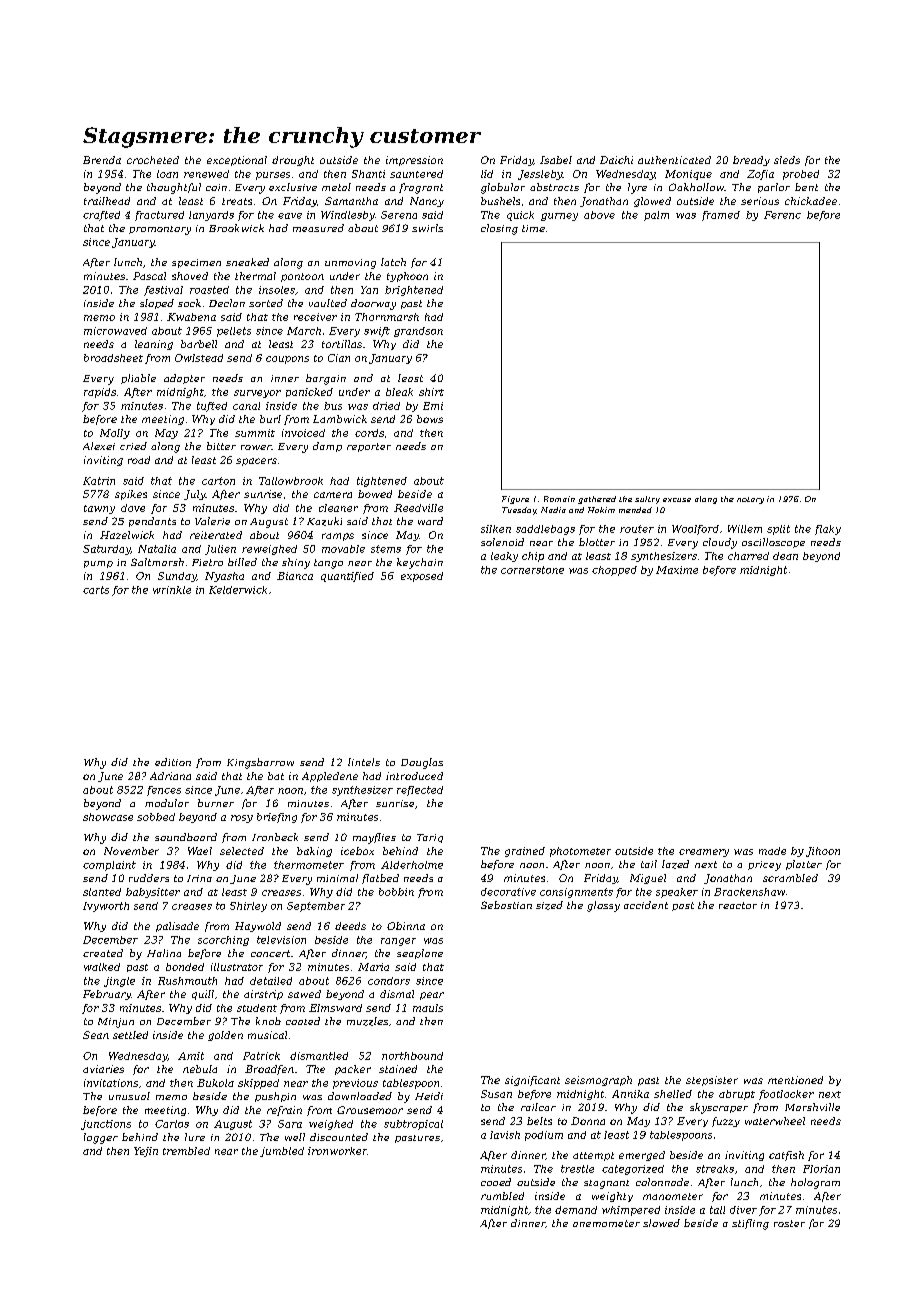  I want to click on excuse, so click(677, 500).
